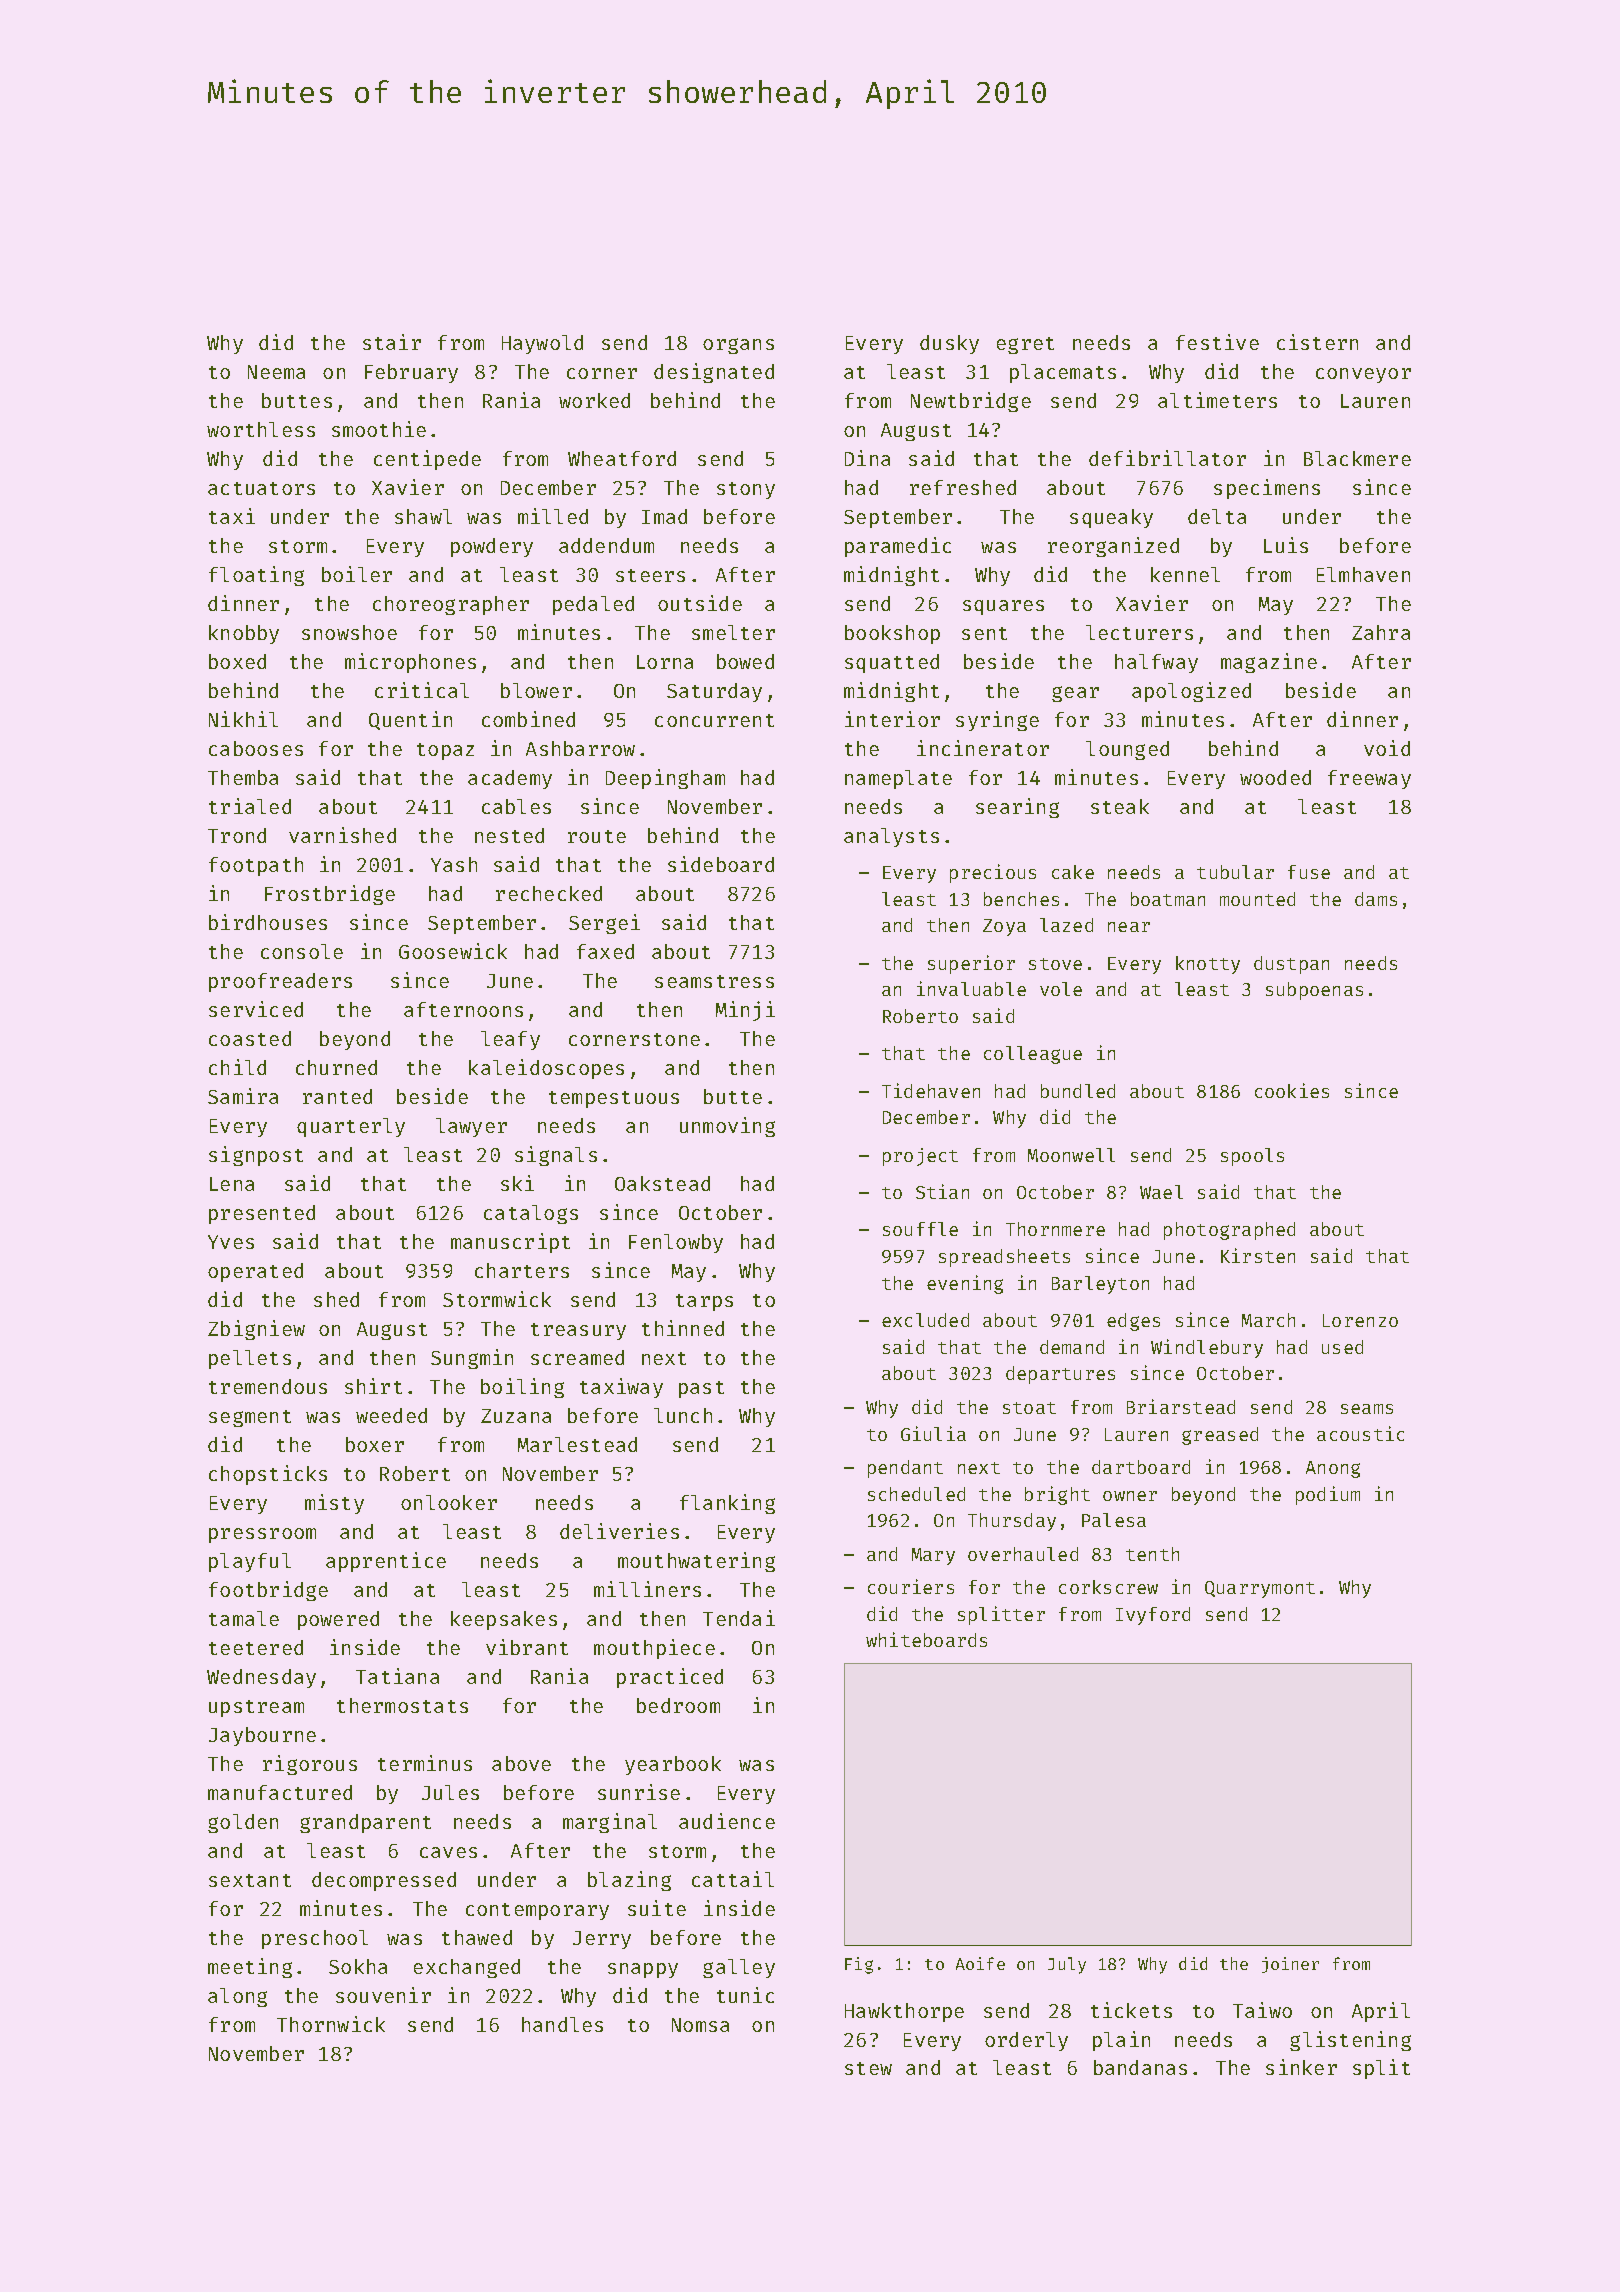  I want to click on floating, so click(256, 576).
